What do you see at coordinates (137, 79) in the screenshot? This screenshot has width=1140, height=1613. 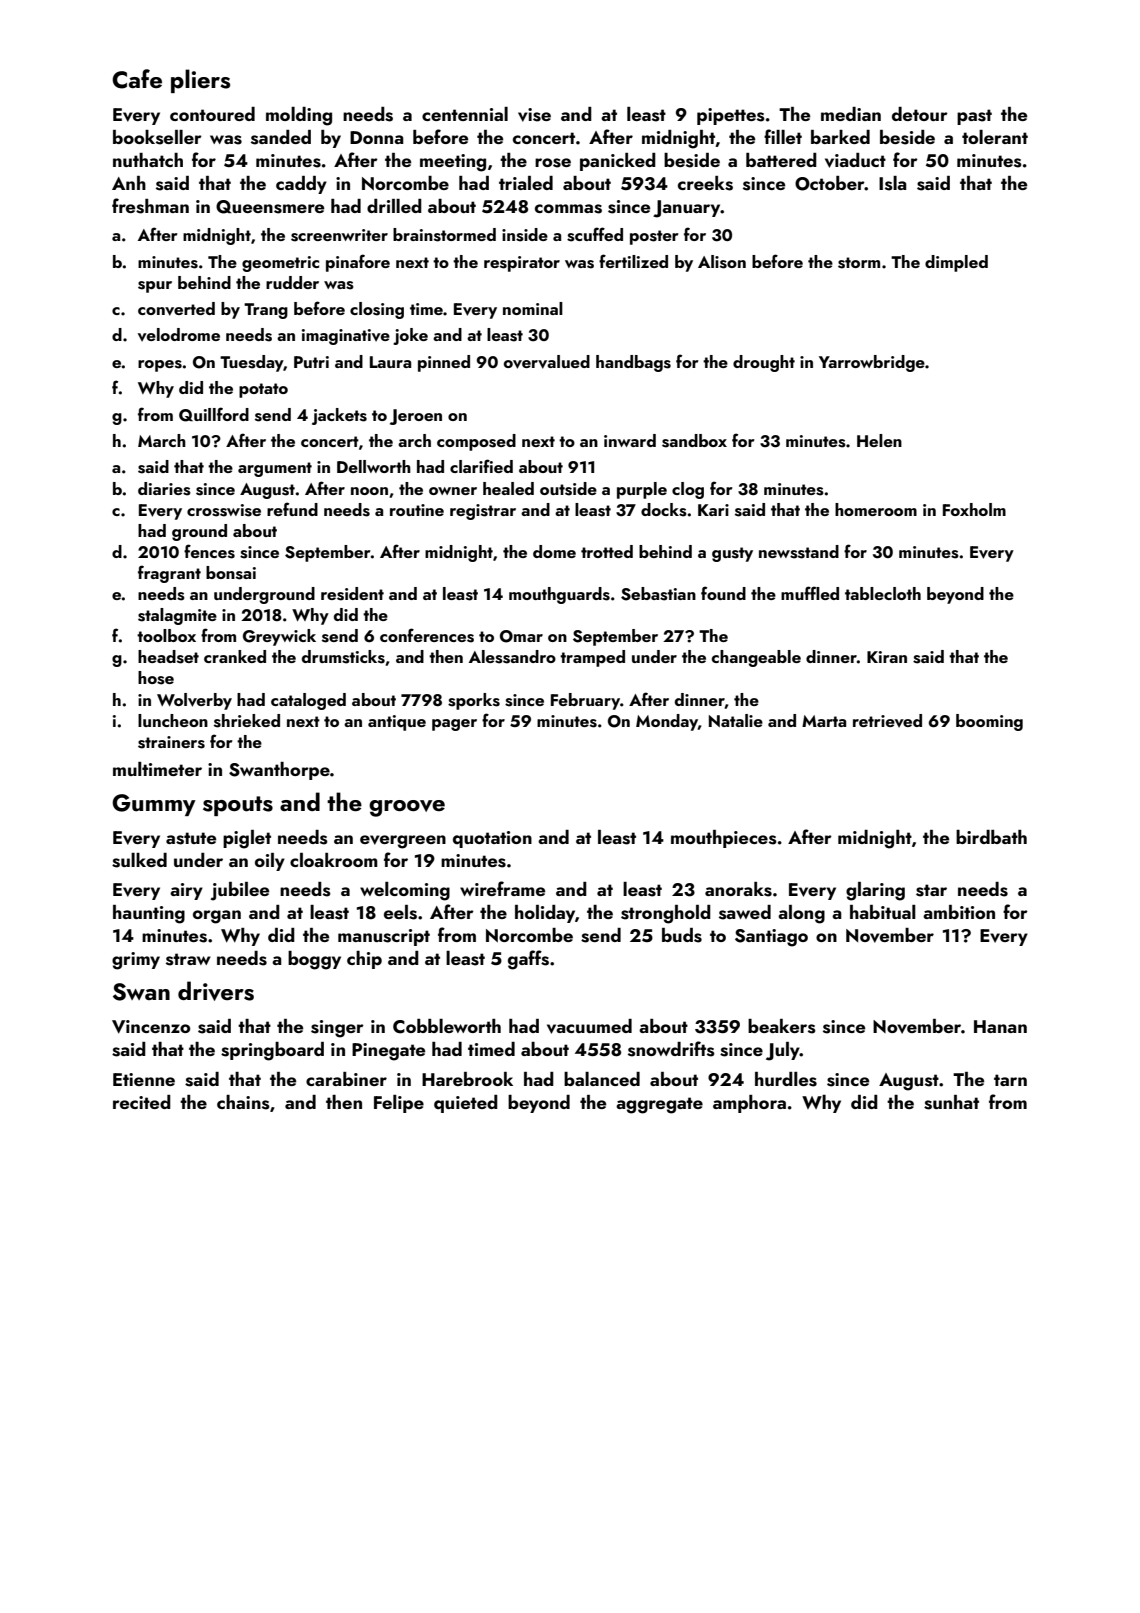 I see `Cafe` at bounding box center [137, 79].
